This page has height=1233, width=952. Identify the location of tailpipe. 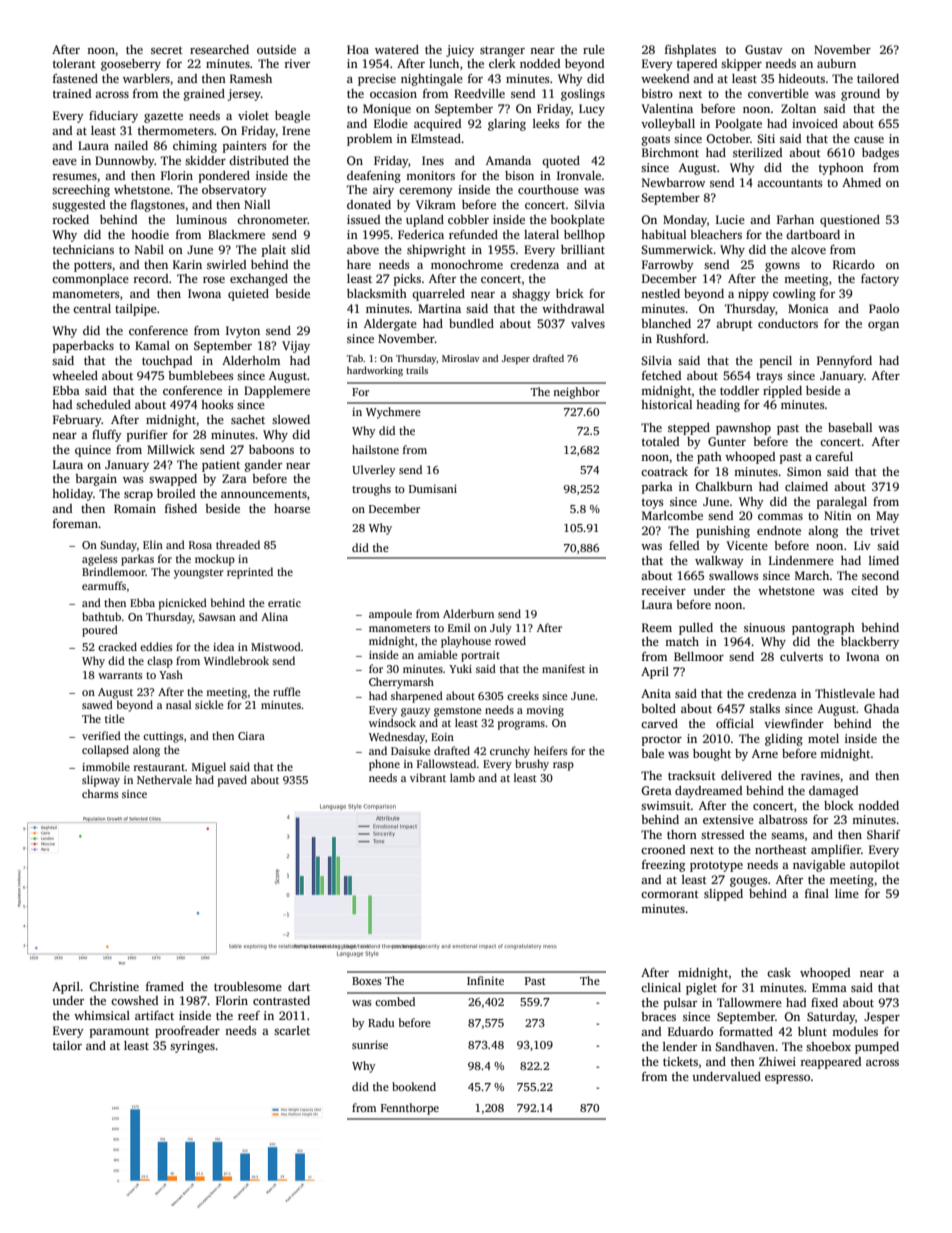
(136, 310).
